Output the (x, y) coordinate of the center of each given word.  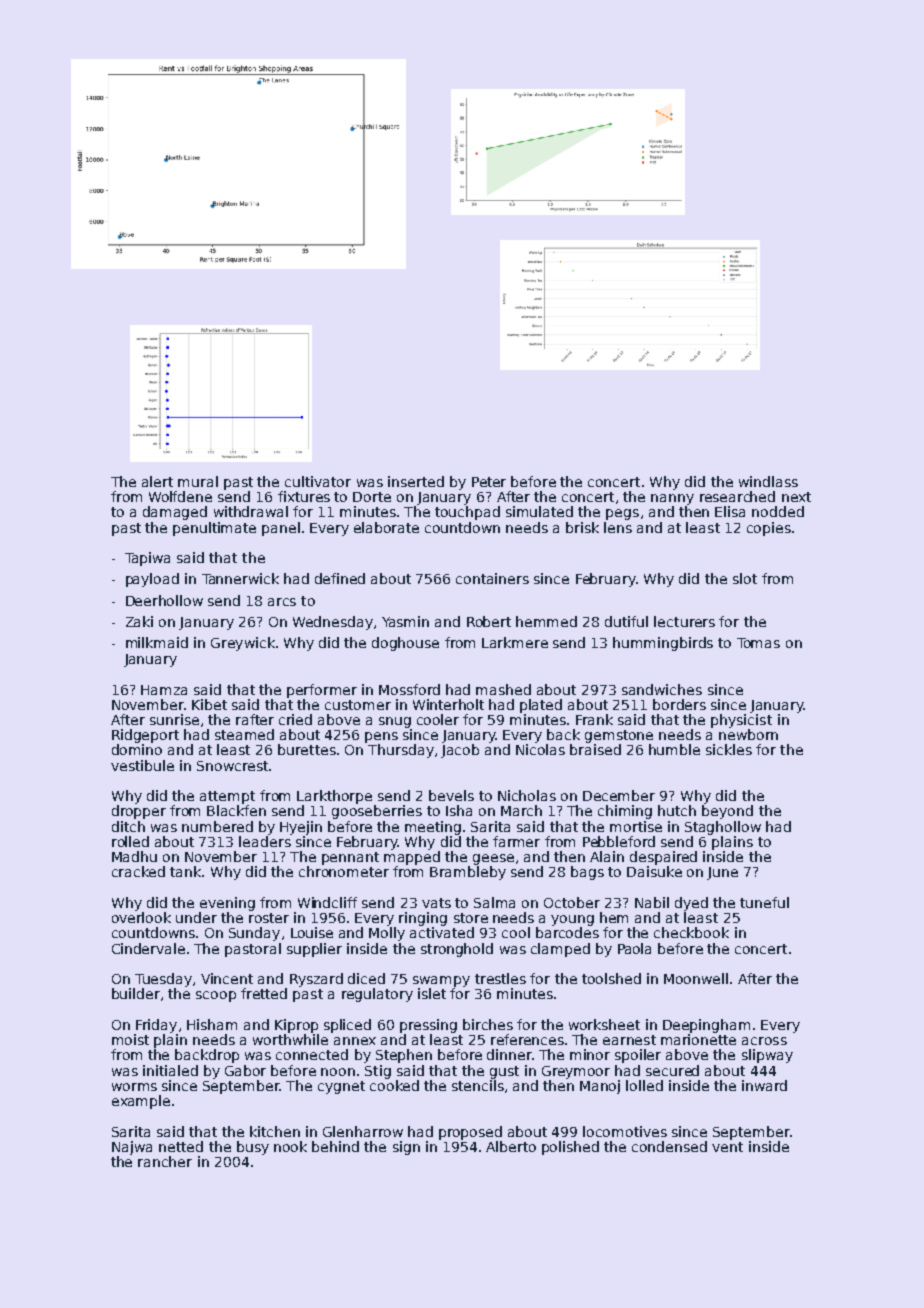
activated (442, 932)
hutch (677, 810)
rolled (130, 841)
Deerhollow (164, 600)
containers (492, 578)
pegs (622, 514)
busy (253, 1148)
